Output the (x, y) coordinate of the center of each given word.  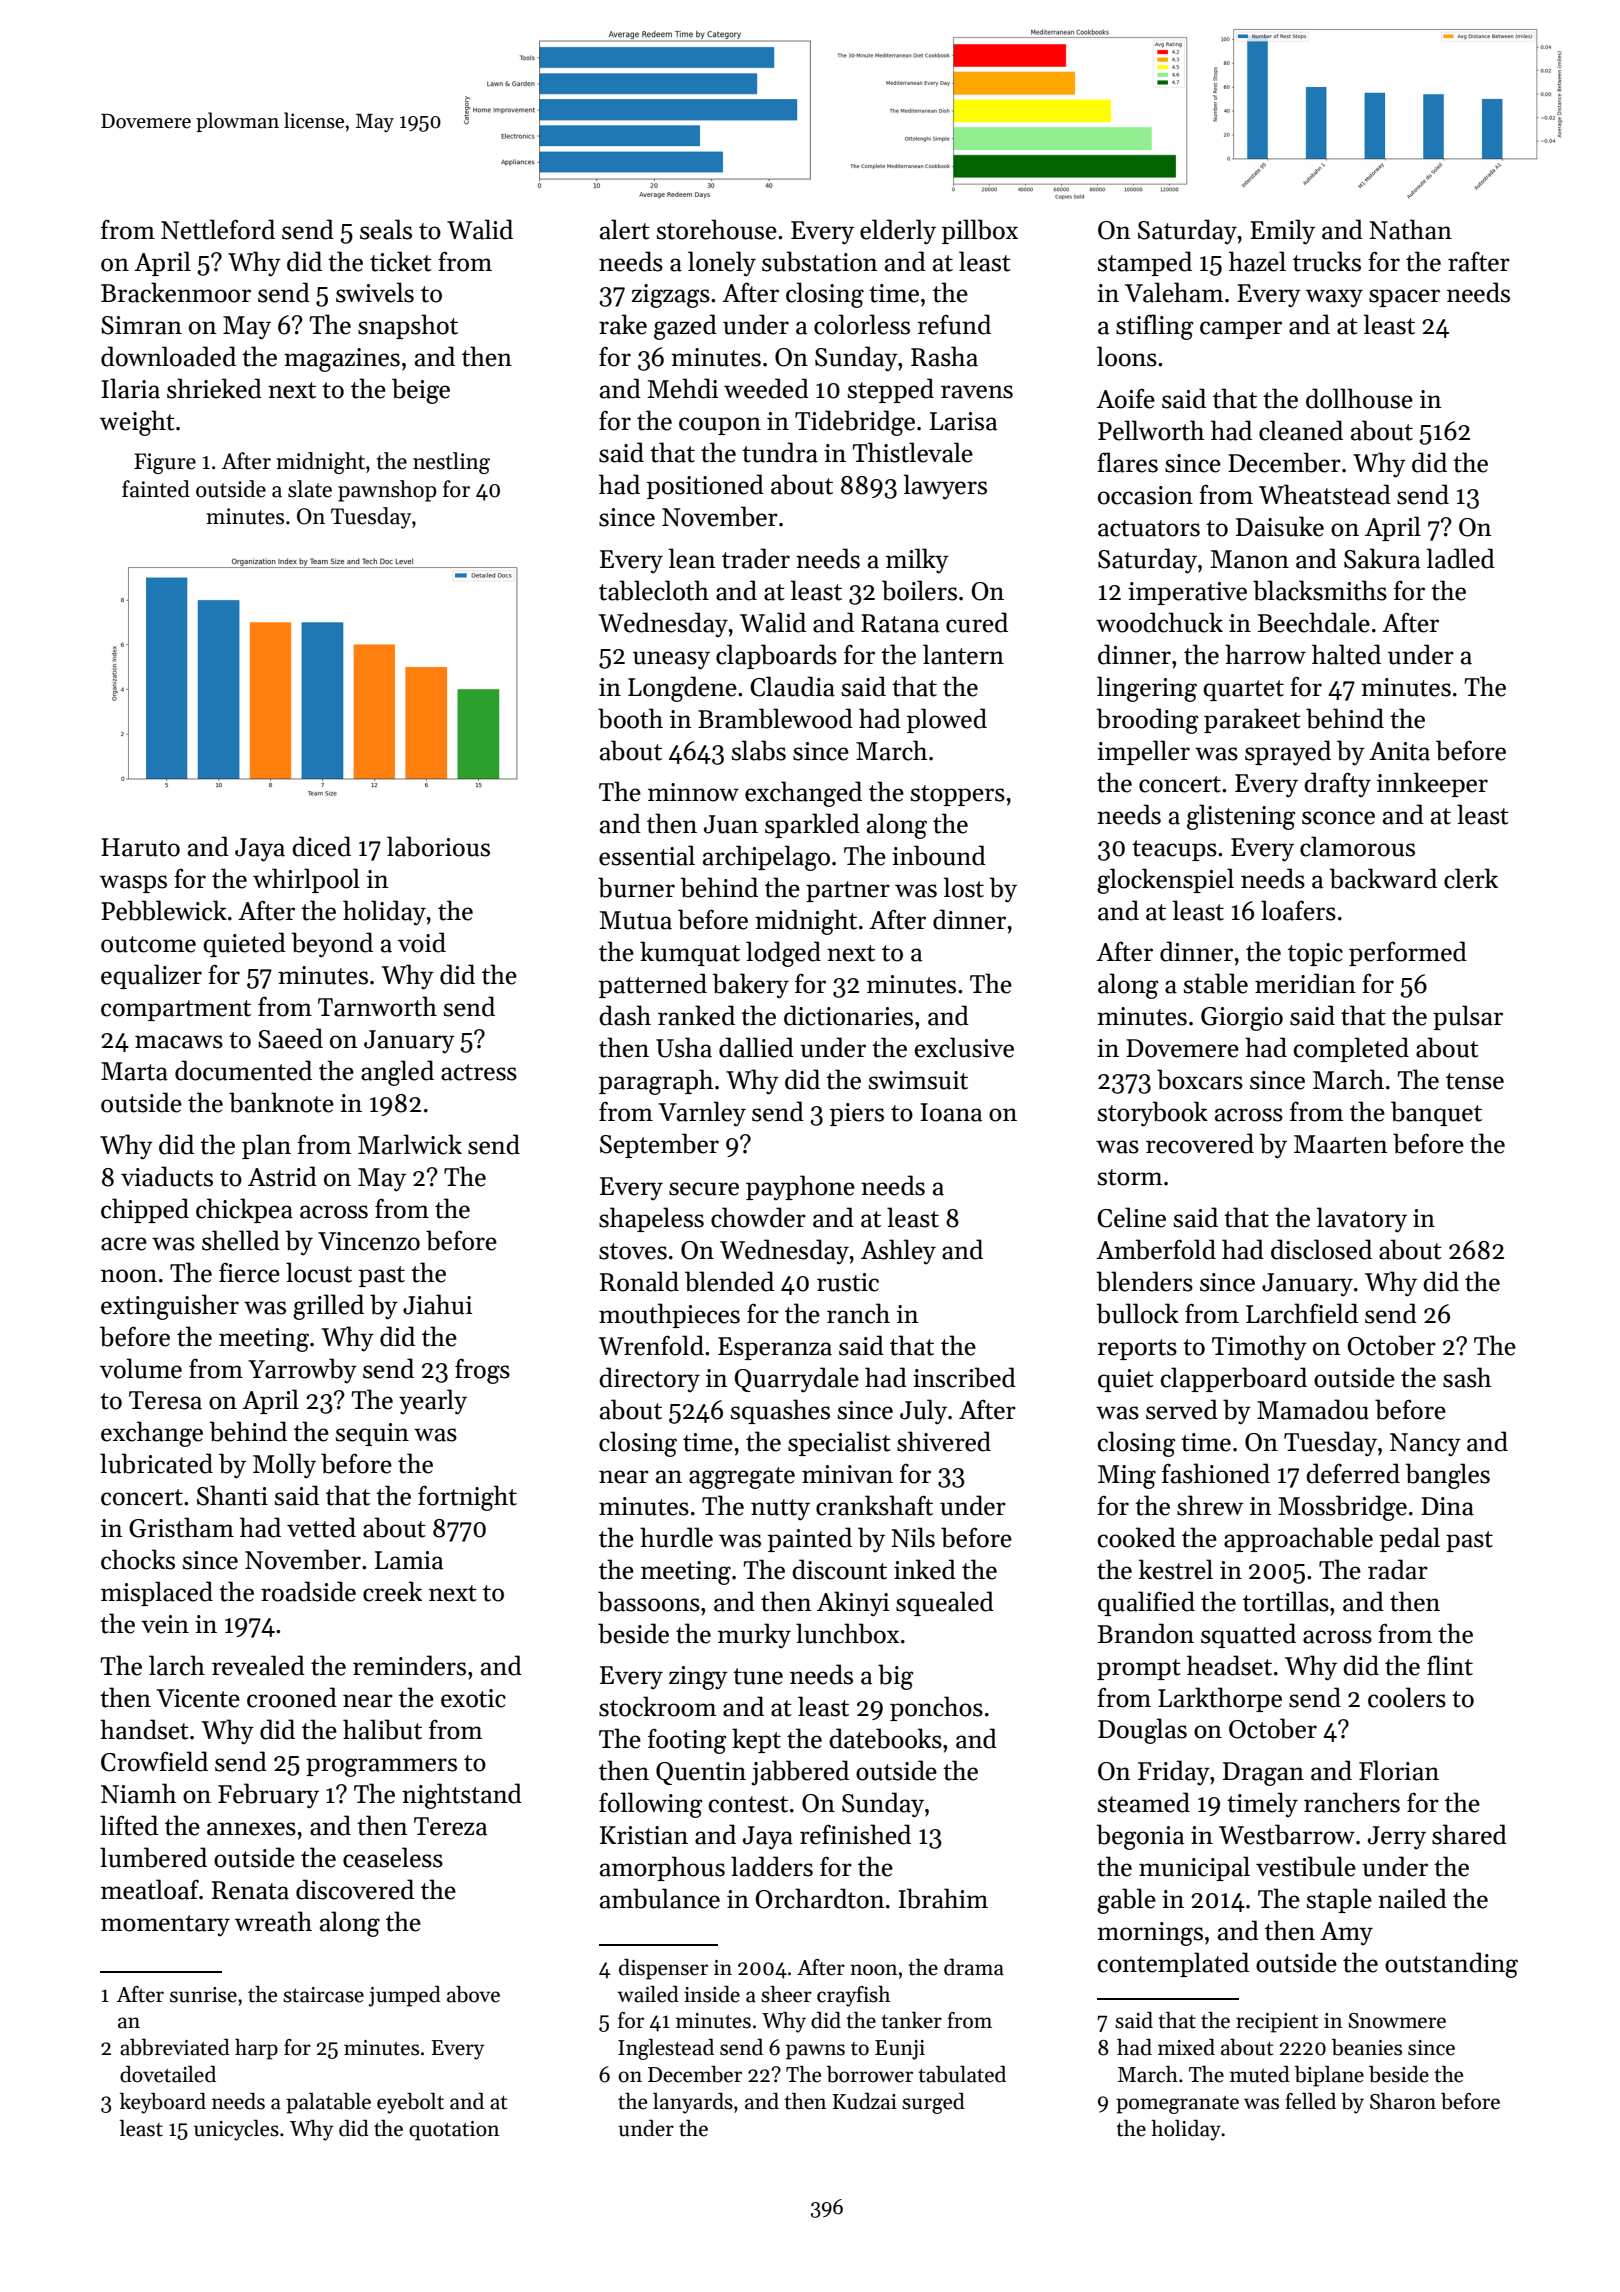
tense (1475, 1081)
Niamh (139, 1793)
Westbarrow (1287, 1834)
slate (310, 489)
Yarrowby (302, 1371)
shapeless (651, 1219)
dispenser (663, 1969)
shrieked (214, 388)
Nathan (1411, 229)
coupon (720, 426)
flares (1127, 462)
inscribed (964, 1377)
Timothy (1259, 1348)
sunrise (203, 1995)
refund (954, 324)
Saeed (290, 1038)
